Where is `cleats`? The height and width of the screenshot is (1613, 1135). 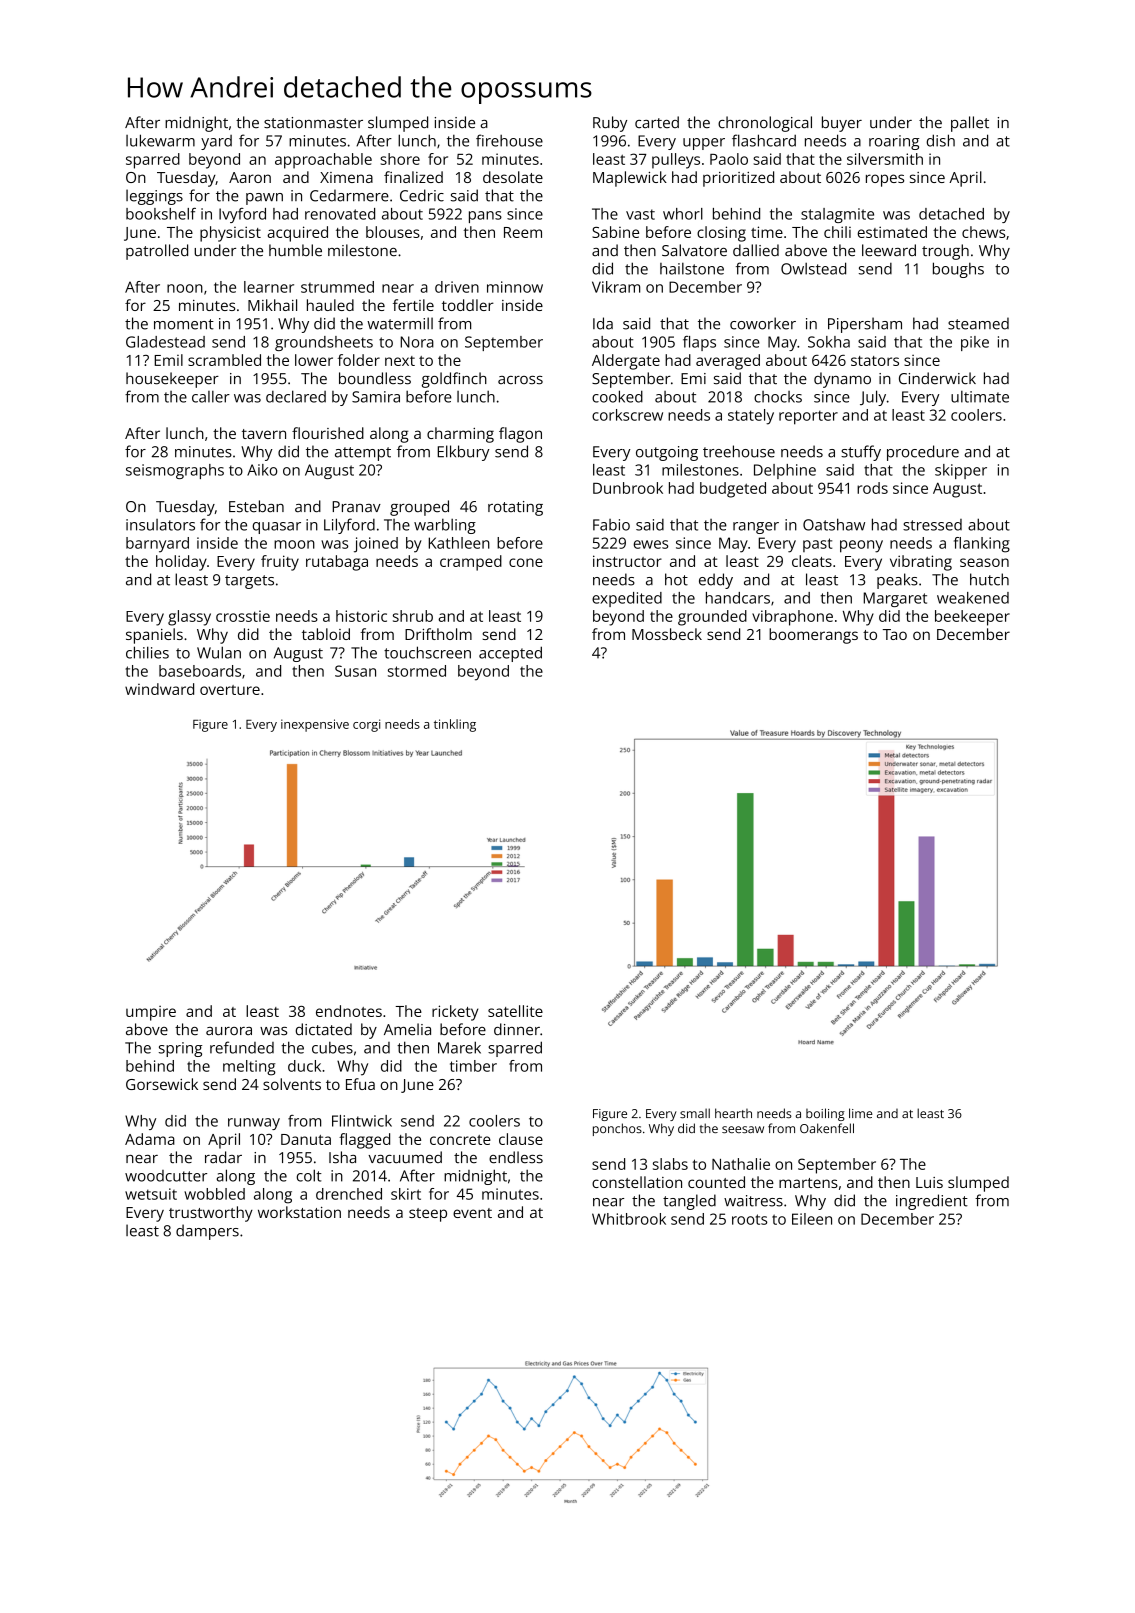
cleats is located at coordinates (812, 561).
